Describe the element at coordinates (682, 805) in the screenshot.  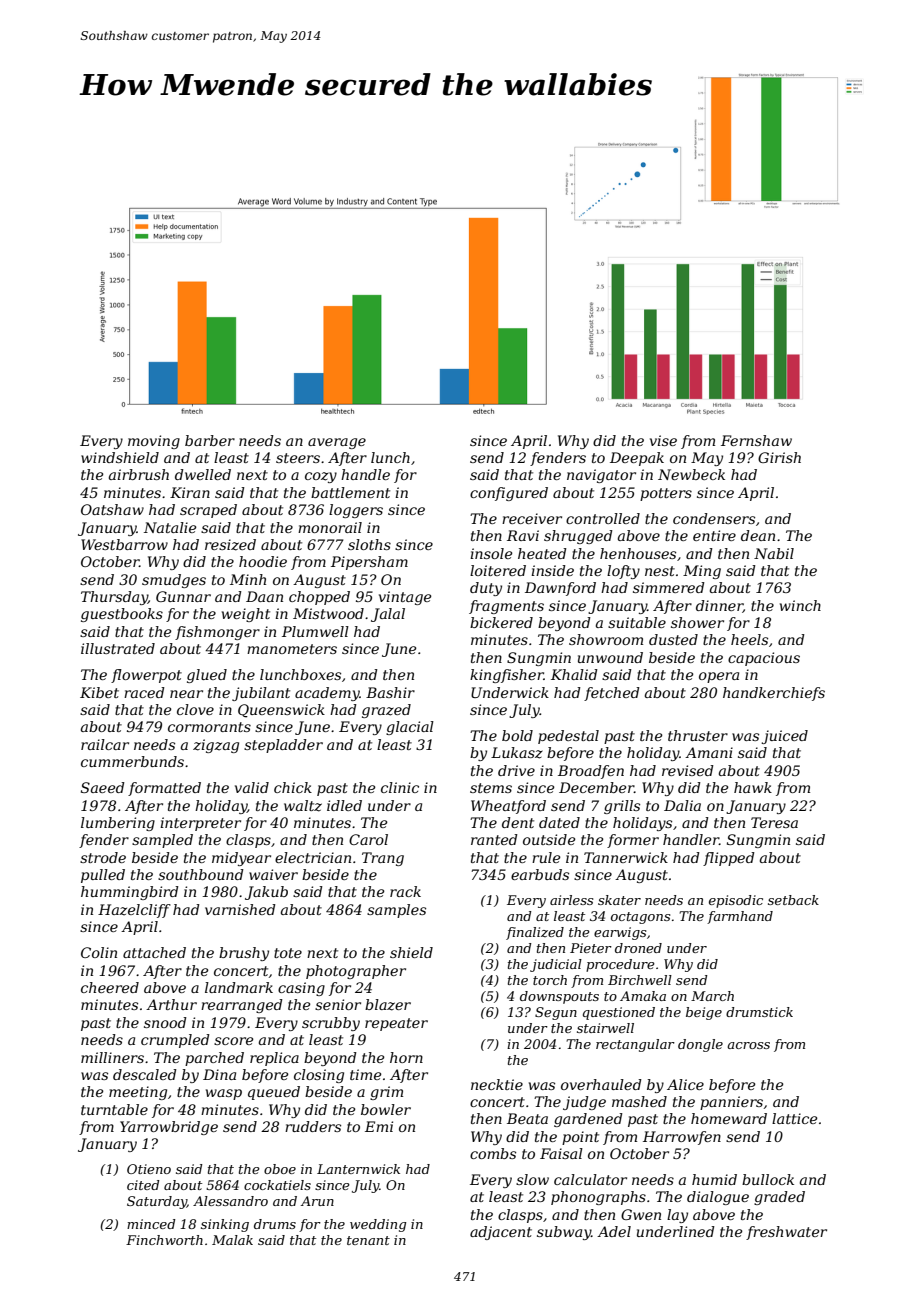
I see `Dalia` at that location.
